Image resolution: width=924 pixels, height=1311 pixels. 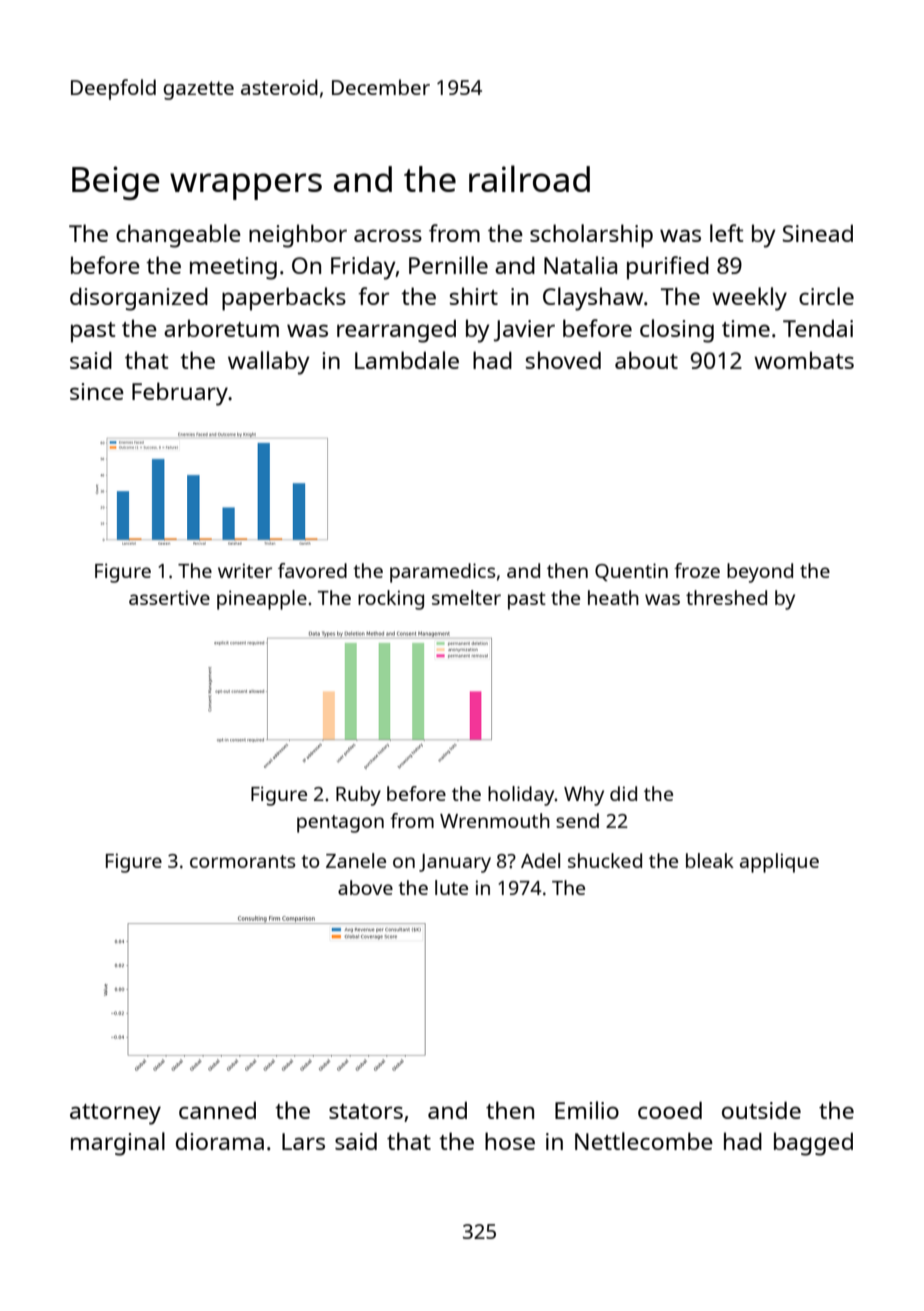 What do you see at coordinates (524, 331) in the document?
I see `Javier` at bounding box center [524, 331].
